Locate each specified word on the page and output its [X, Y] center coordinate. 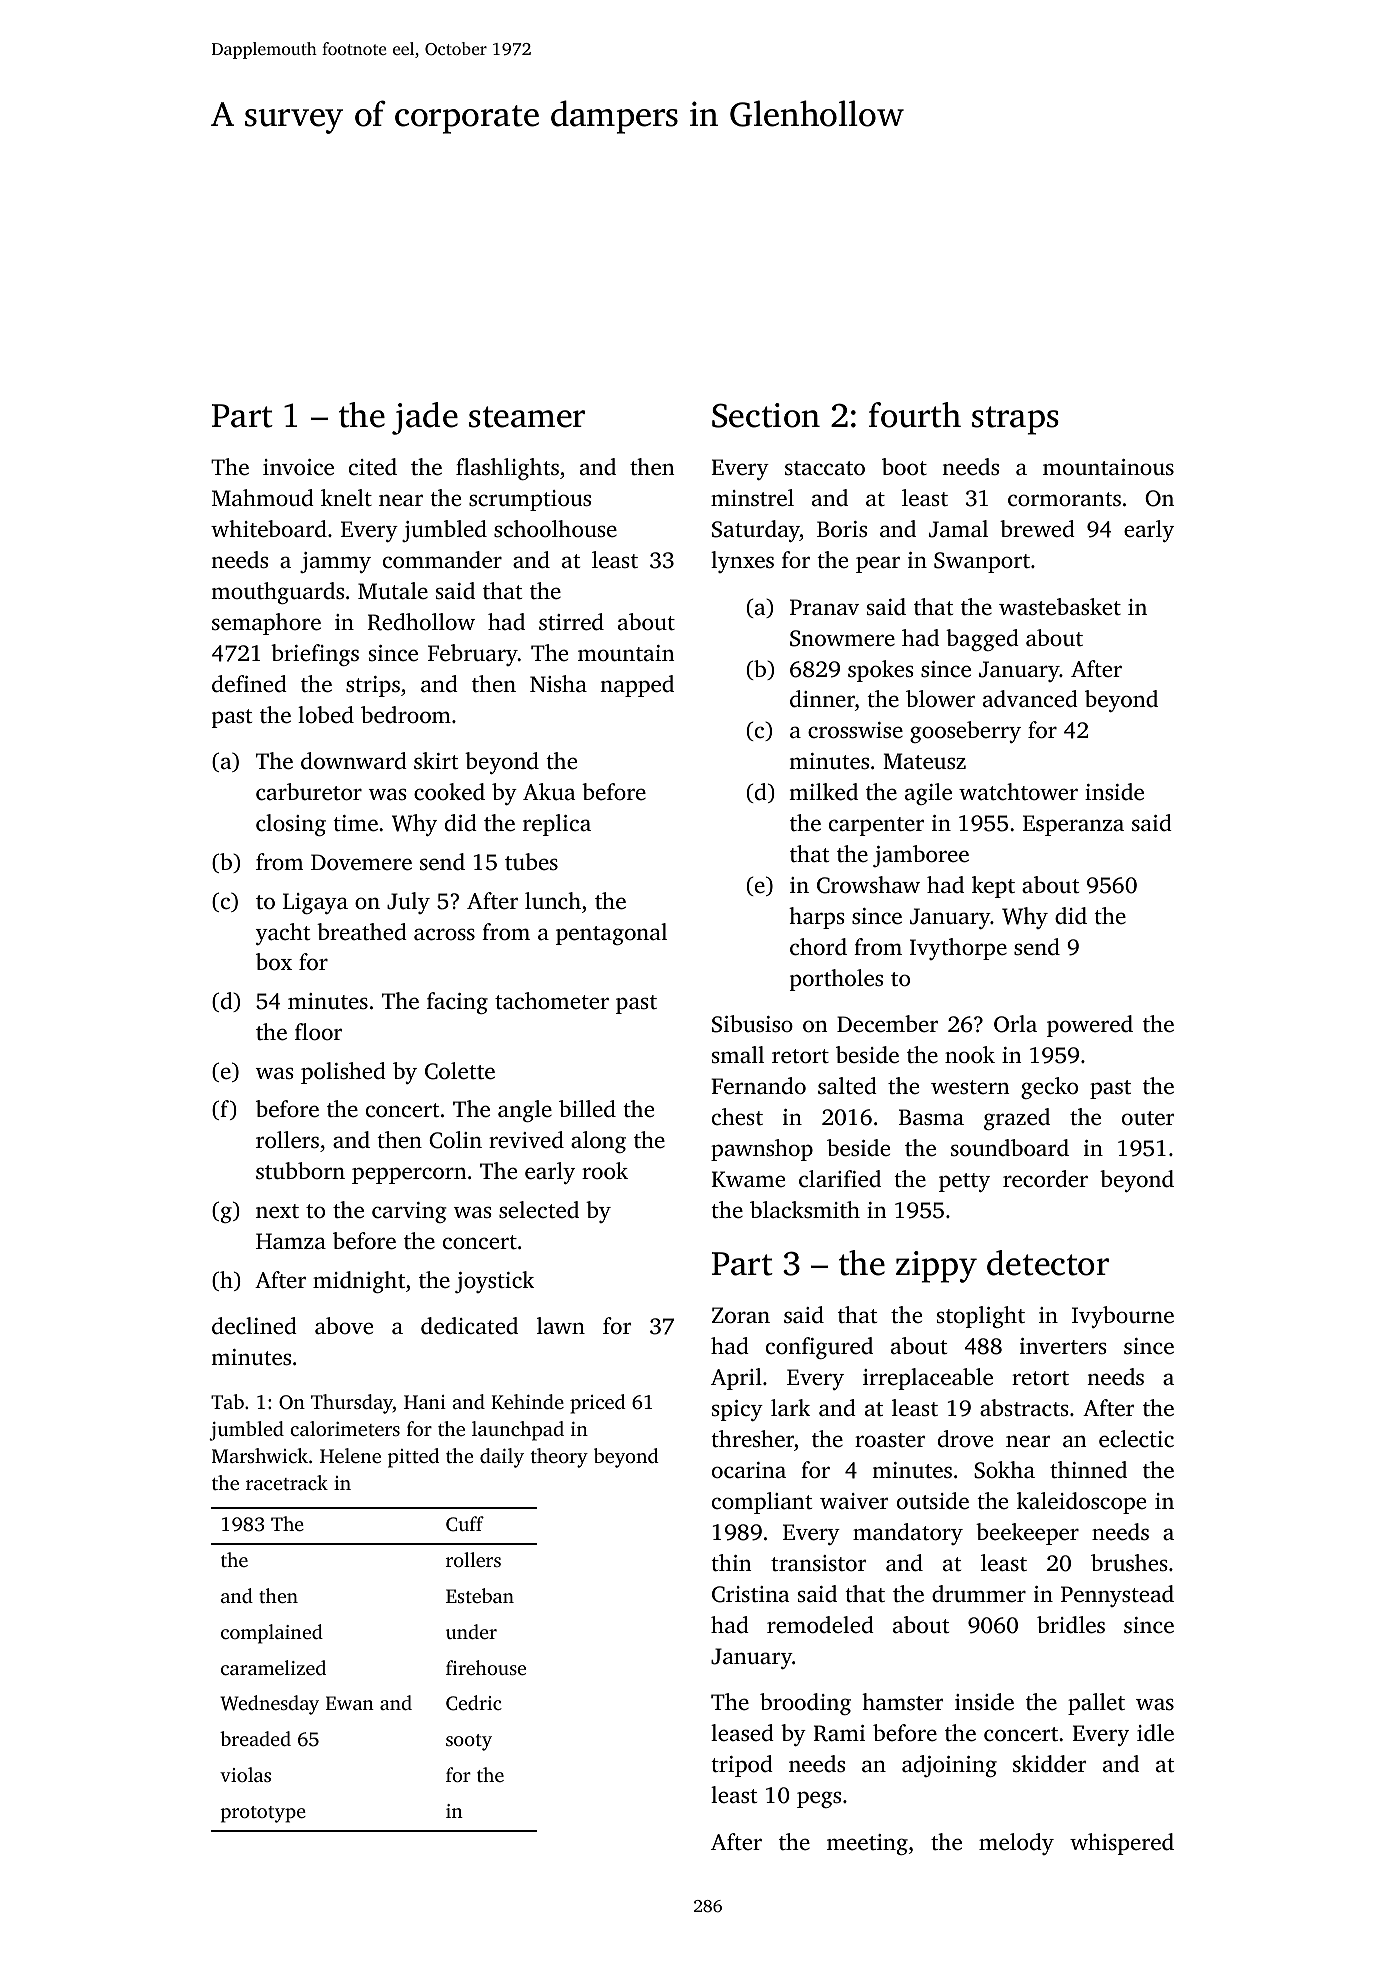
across [444, 934]
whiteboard [269, 529]
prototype [263, 1814]
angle [525, 1111]
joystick [494, 1282]
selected [539, 1210]
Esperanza [1073, 825]
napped [637, 686]
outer [1148, 1118]
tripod [742, 1766]
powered [1090, 1026]
